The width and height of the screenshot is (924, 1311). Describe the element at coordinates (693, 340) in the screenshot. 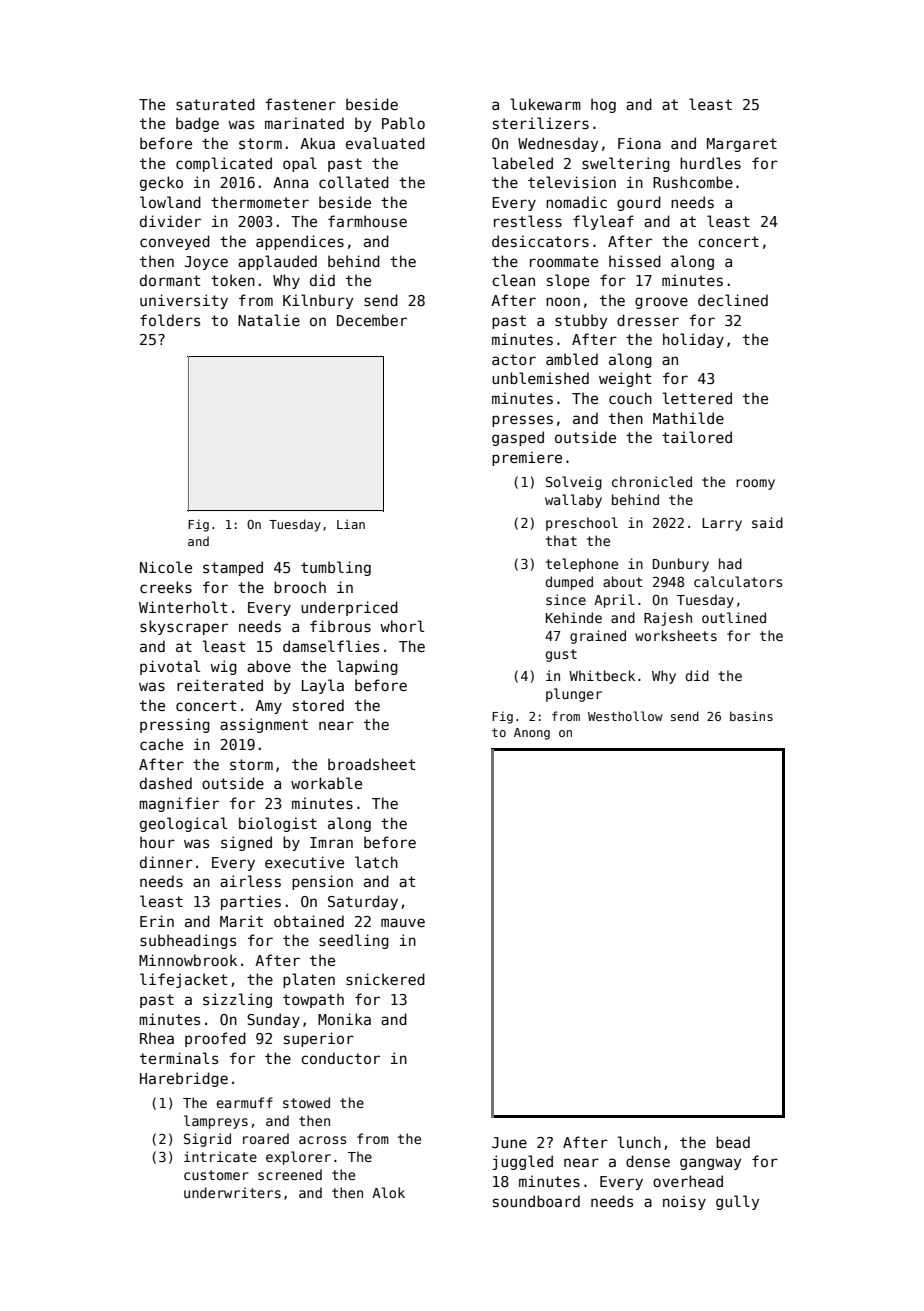

I see `holiday` at that location.
